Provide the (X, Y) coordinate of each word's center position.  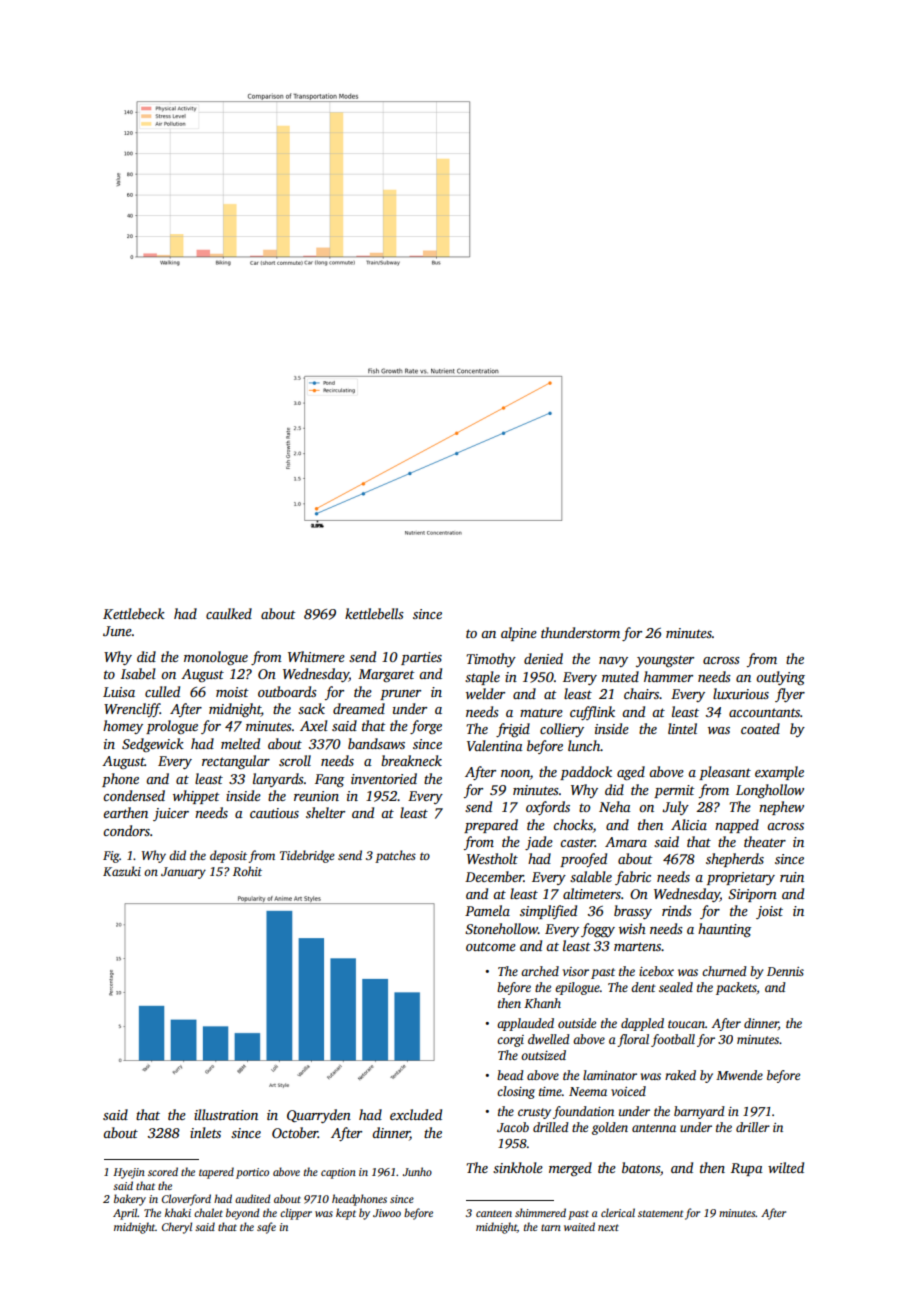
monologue (216, 658)
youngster (665, 661)
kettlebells (374, 613)
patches (395, 856)
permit (674, 791)
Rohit (247, 871)
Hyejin (129, 1173)
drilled (551, 1127)
